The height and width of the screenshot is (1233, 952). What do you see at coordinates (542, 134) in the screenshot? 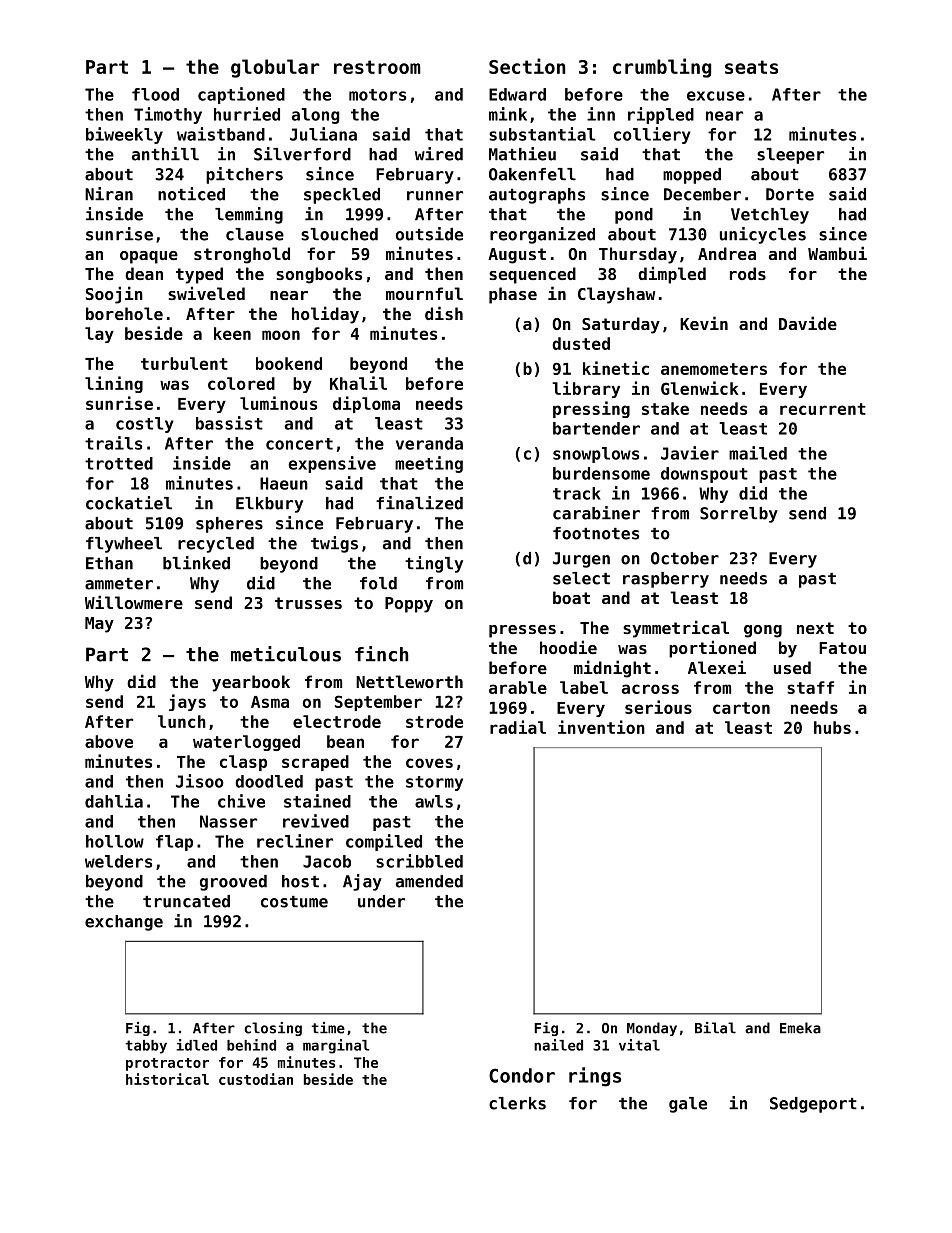
I see `substantial` at bounding box center [542, 134].
